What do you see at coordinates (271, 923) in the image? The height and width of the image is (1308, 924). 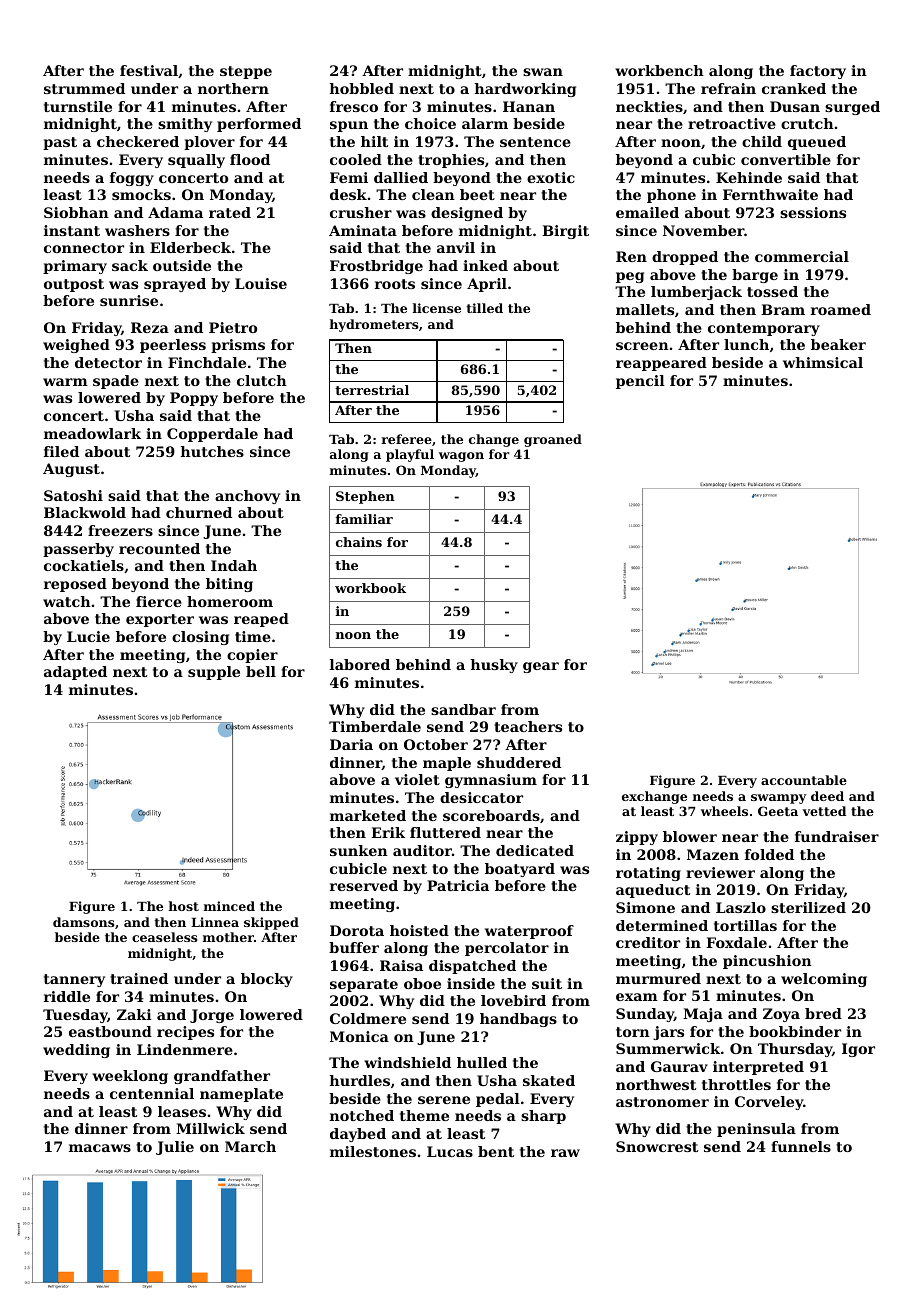 I see `skipped` at bounding box center [271, 923].
